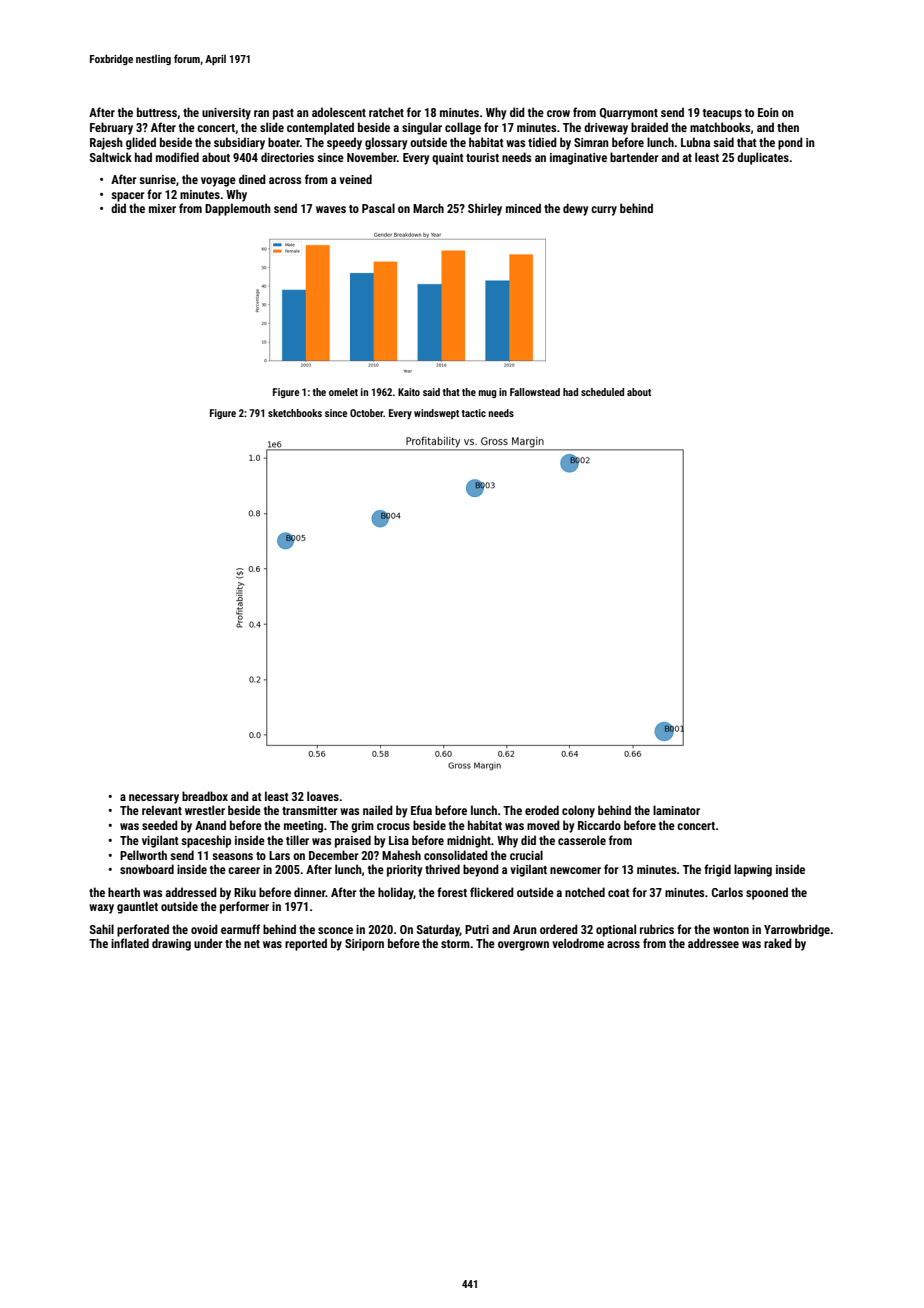 The image size is (924, 1308). What do you see at coordinates (386, 112) in the document?
I see `ratchet` at bounding box center [386, 112].
